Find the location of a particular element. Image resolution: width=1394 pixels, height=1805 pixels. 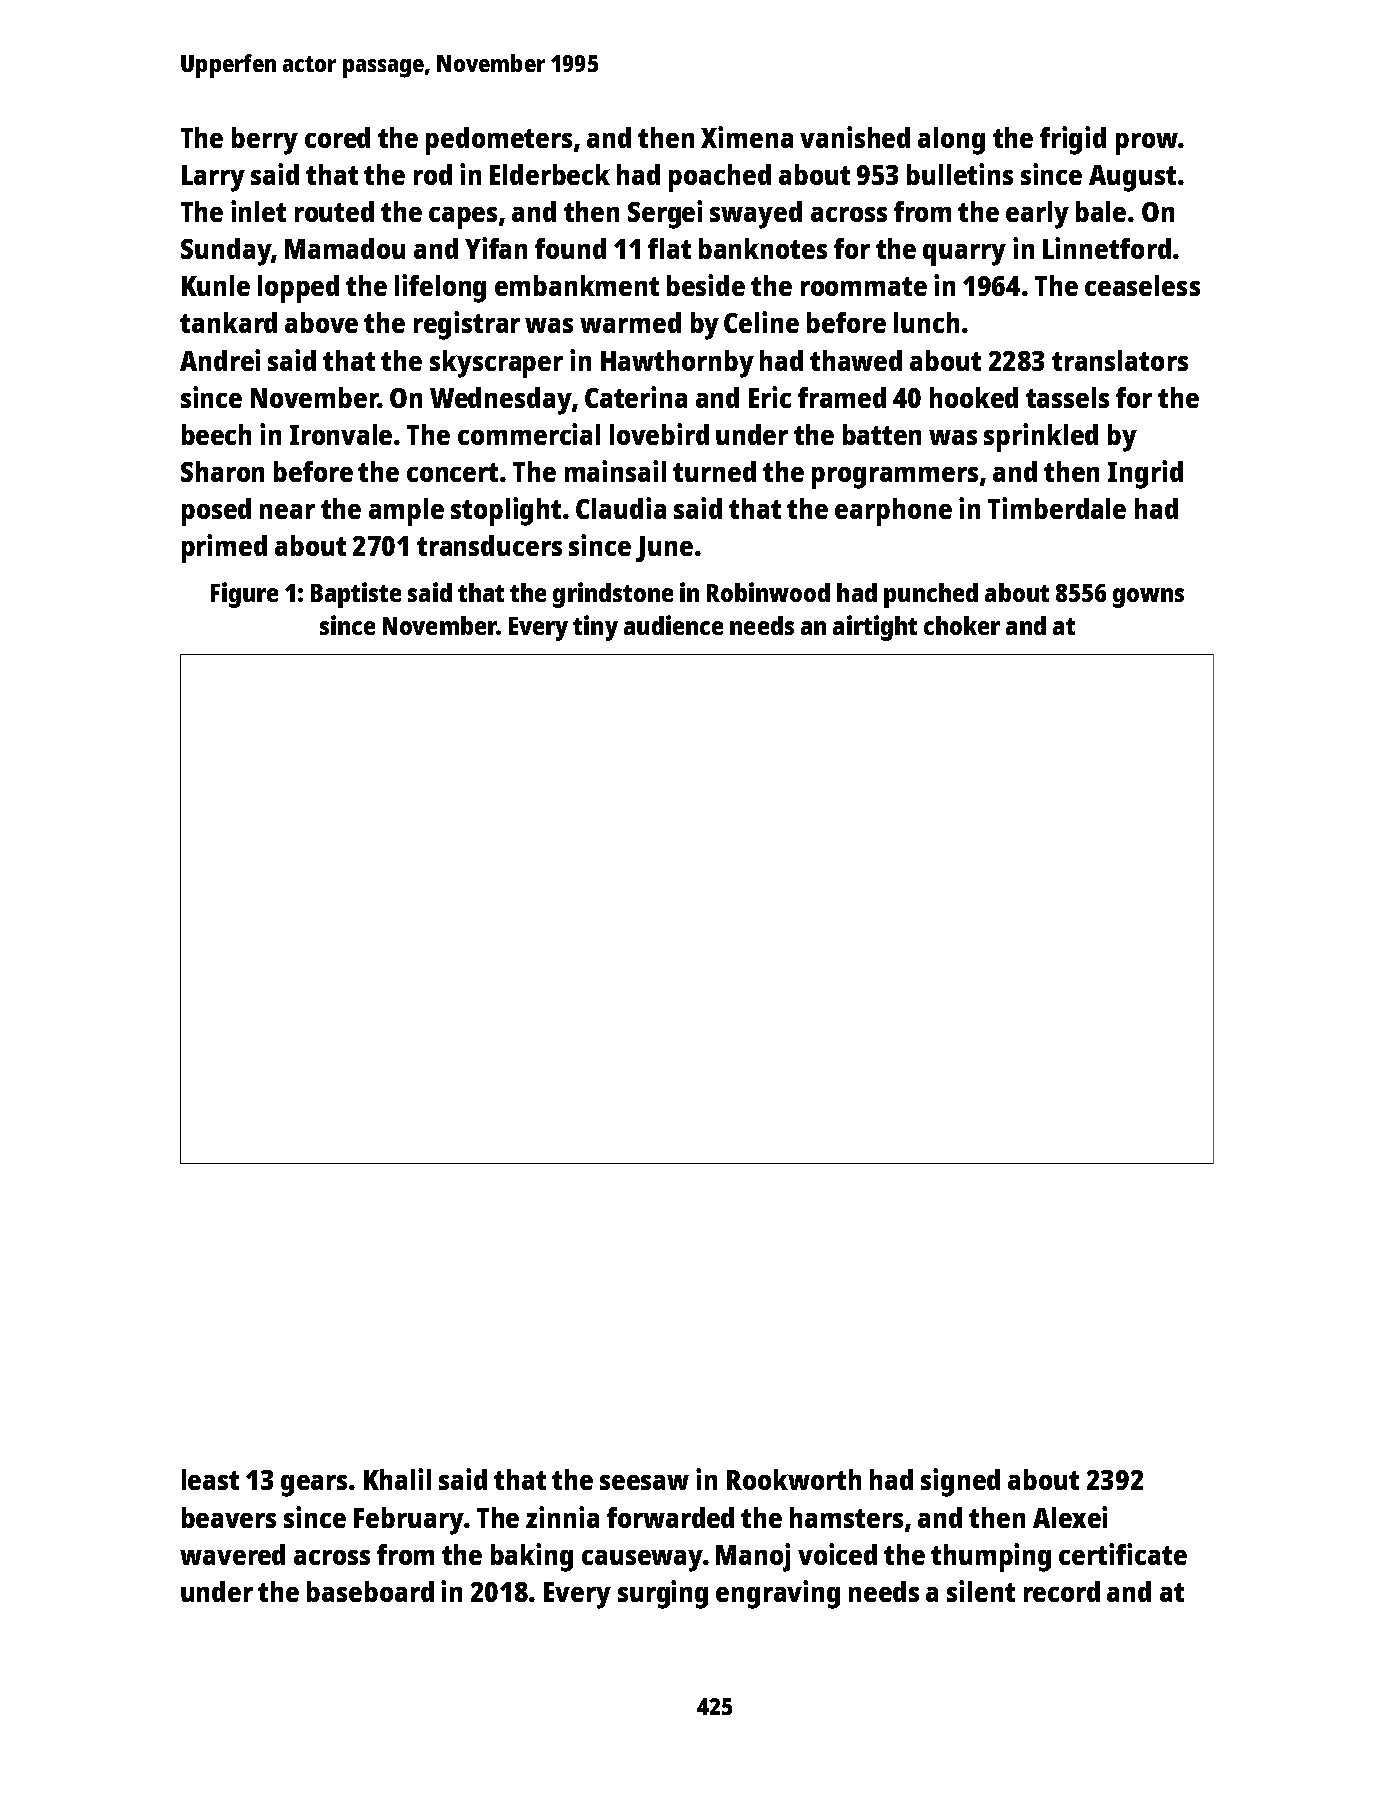

thumping is located at coordinates (991, 1557).
